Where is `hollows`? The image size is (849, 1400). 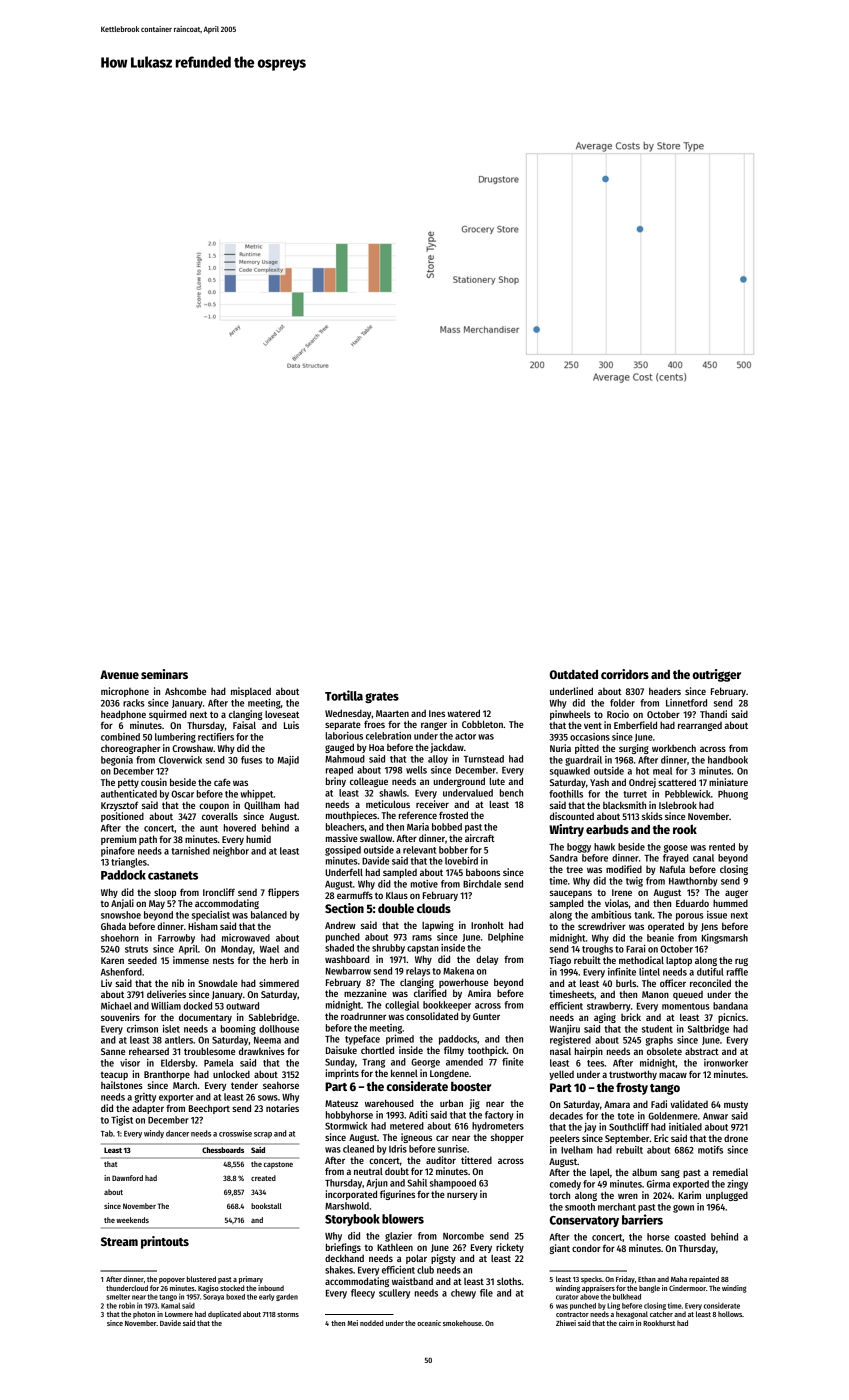 hollows is located at coordinates (730, 1314).
